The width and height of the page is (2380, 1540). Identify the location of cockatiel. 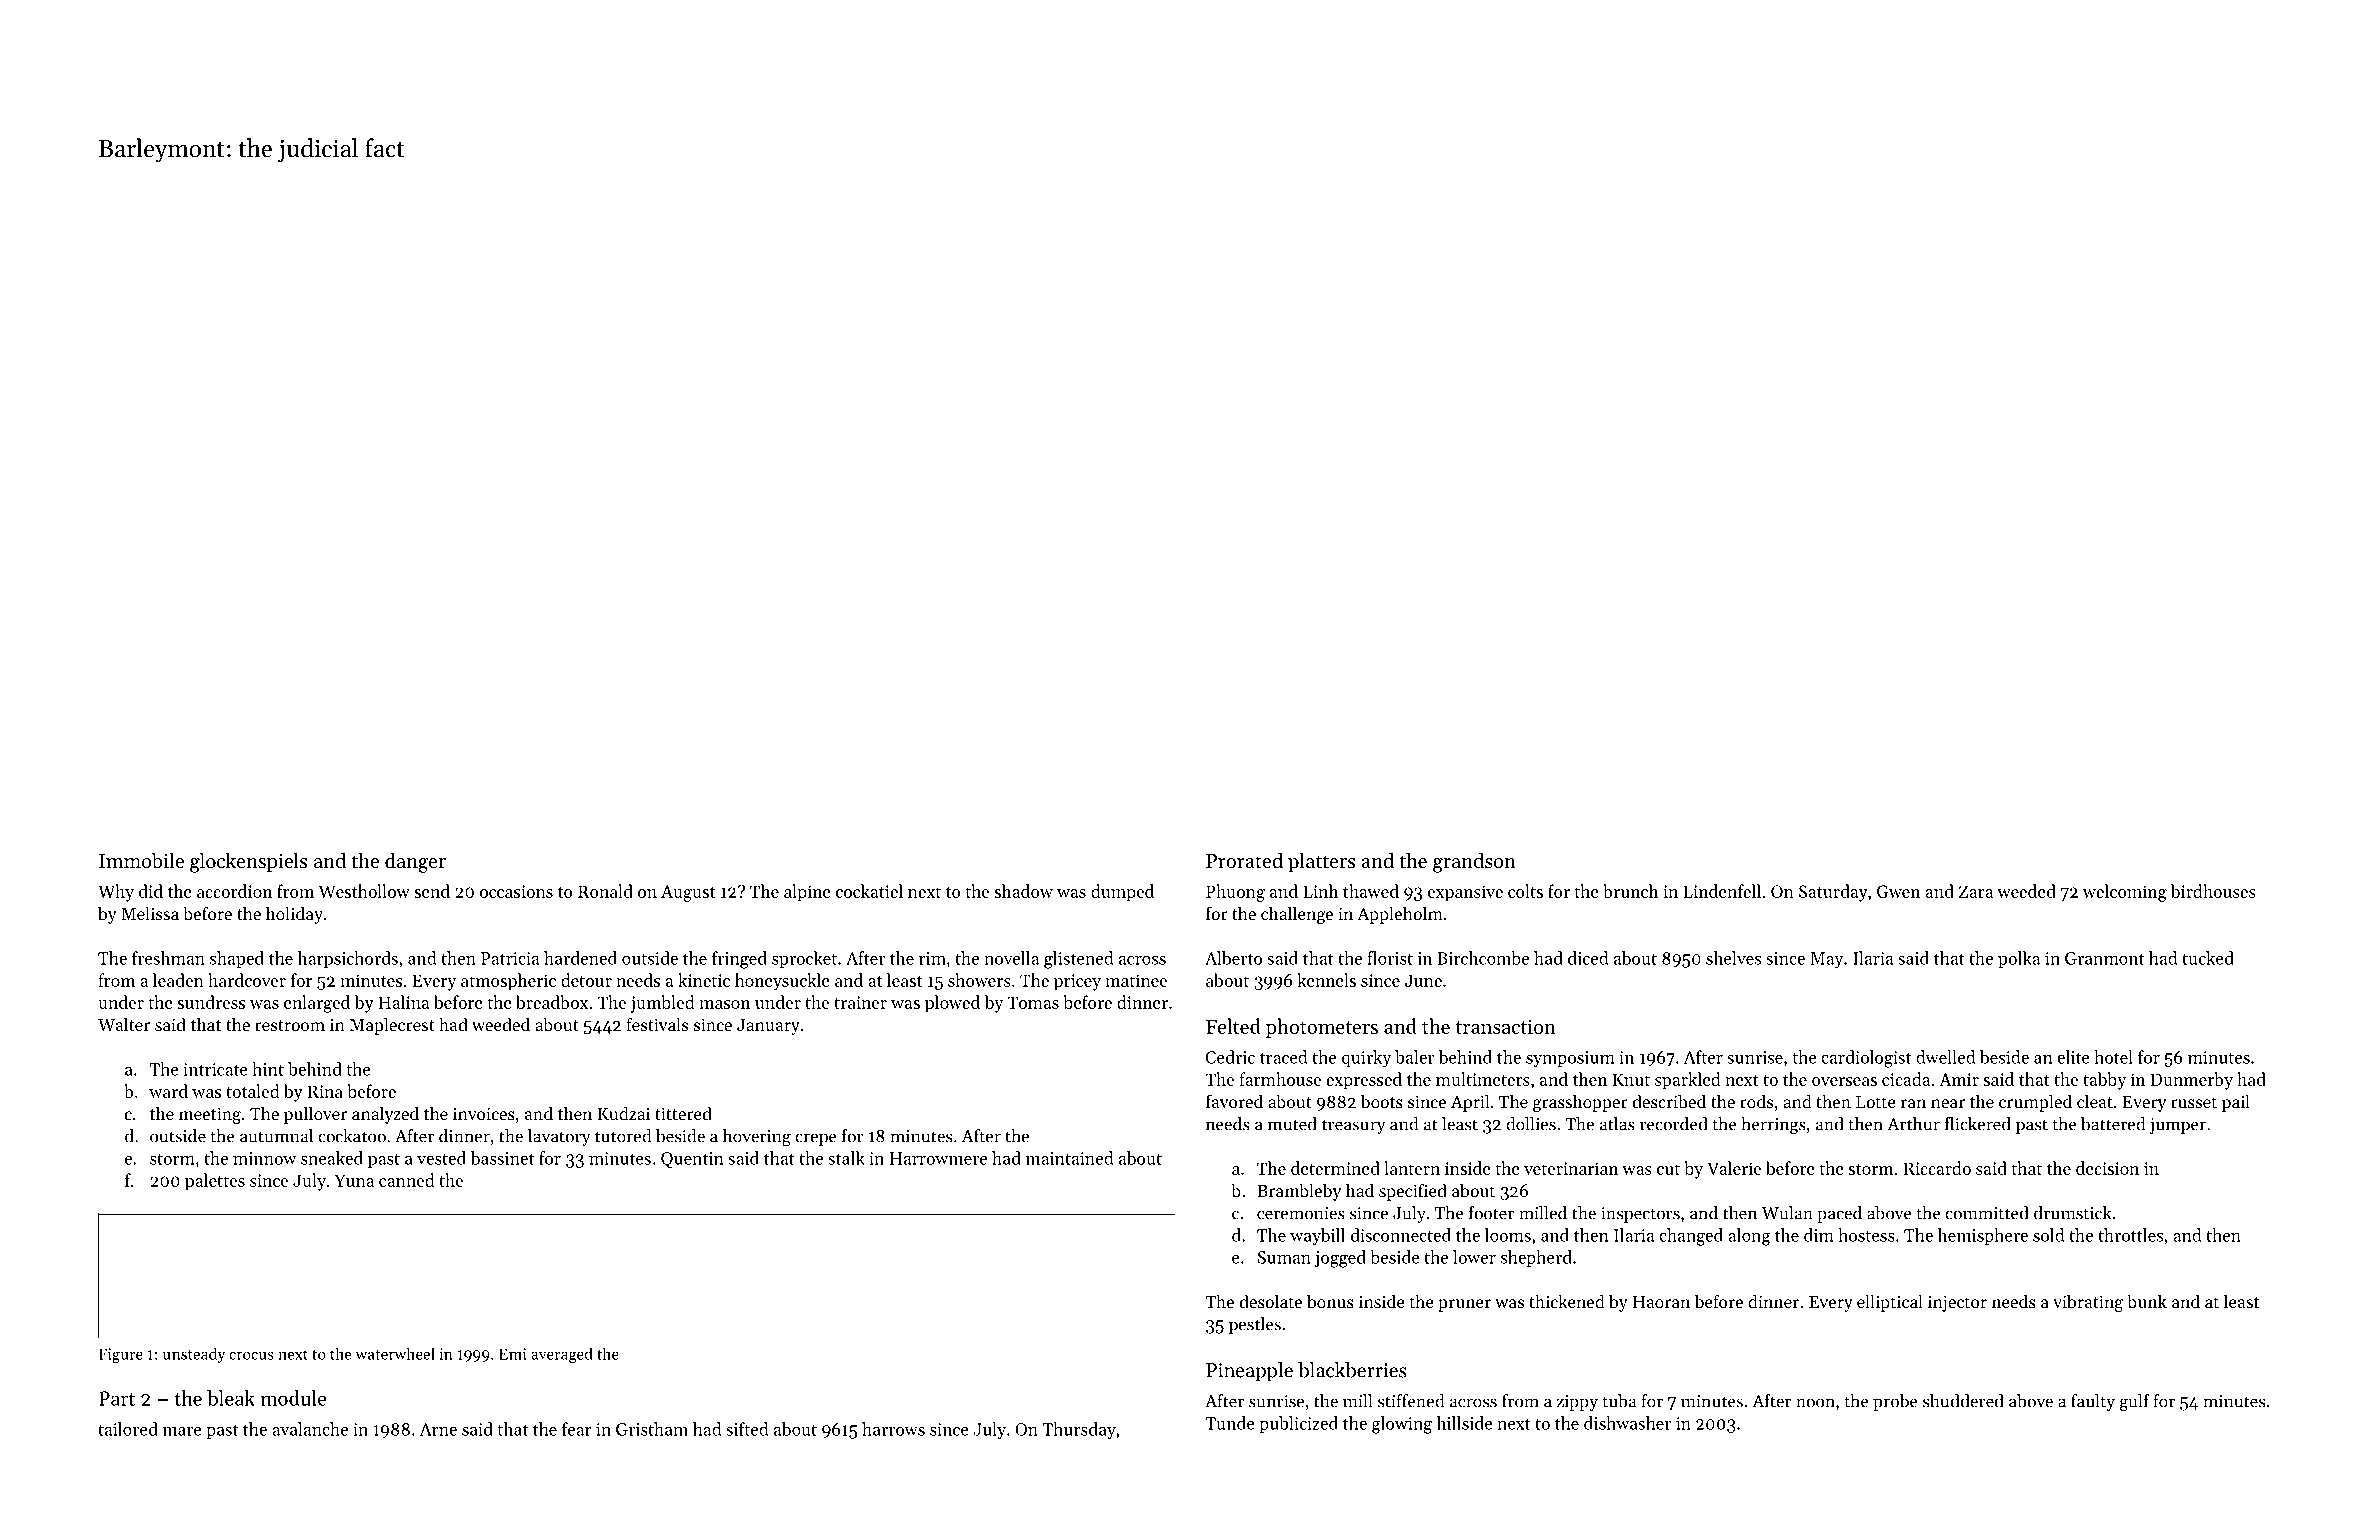
(869, 891).
